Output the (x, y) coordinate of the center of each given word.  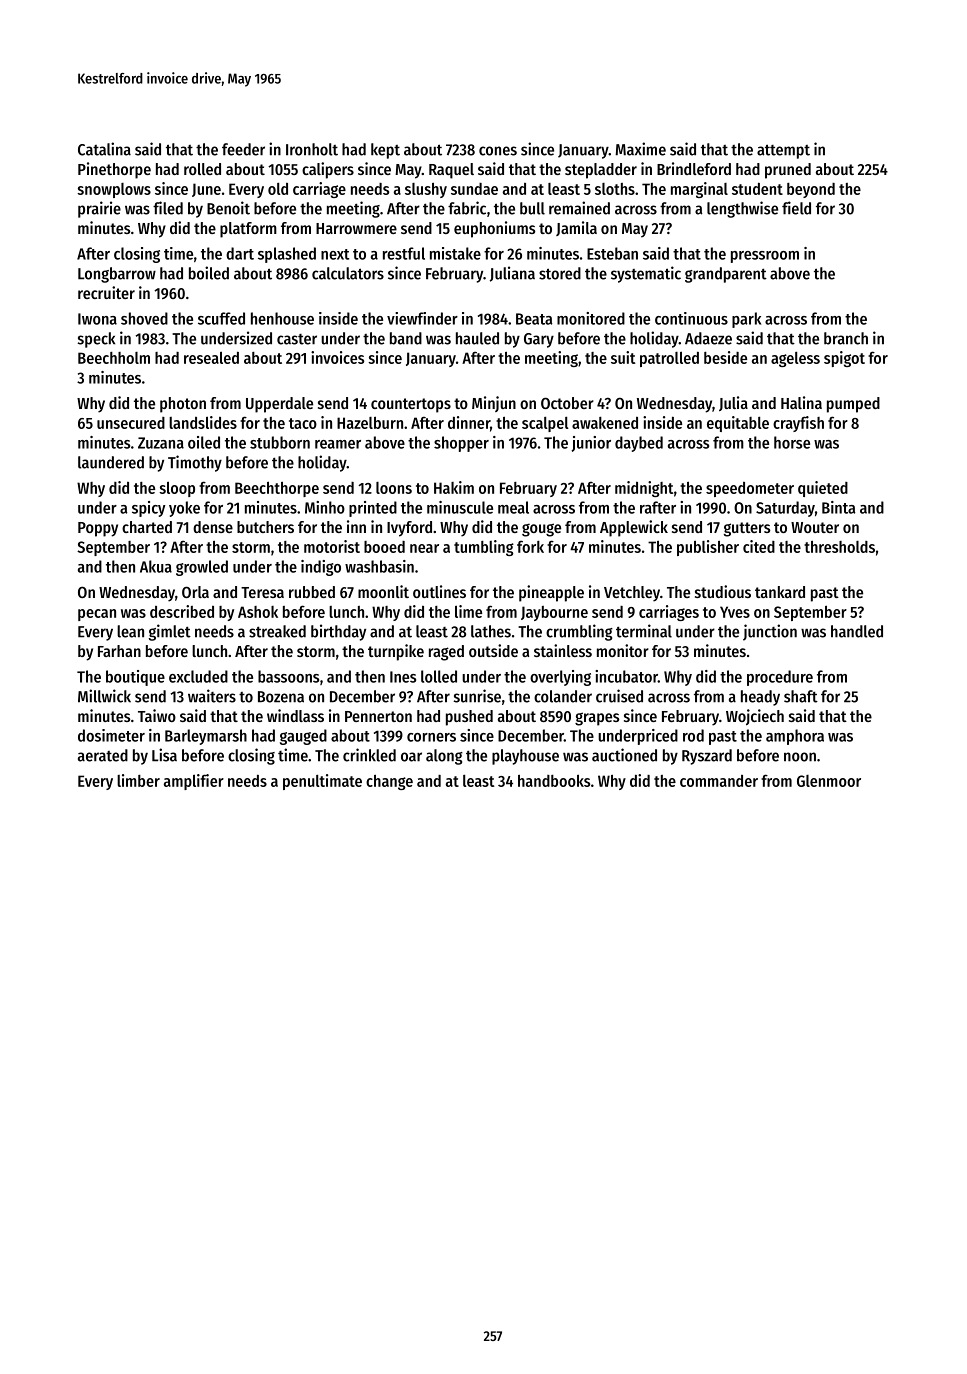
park (746, 320)
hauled (477, 338)
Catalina (104, 149)
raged (446, 653)
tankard (780, 592)
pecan (97, 615)
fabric (467, 208)
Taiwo (157, 715)
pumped (853, 405)
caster (297, 339)
